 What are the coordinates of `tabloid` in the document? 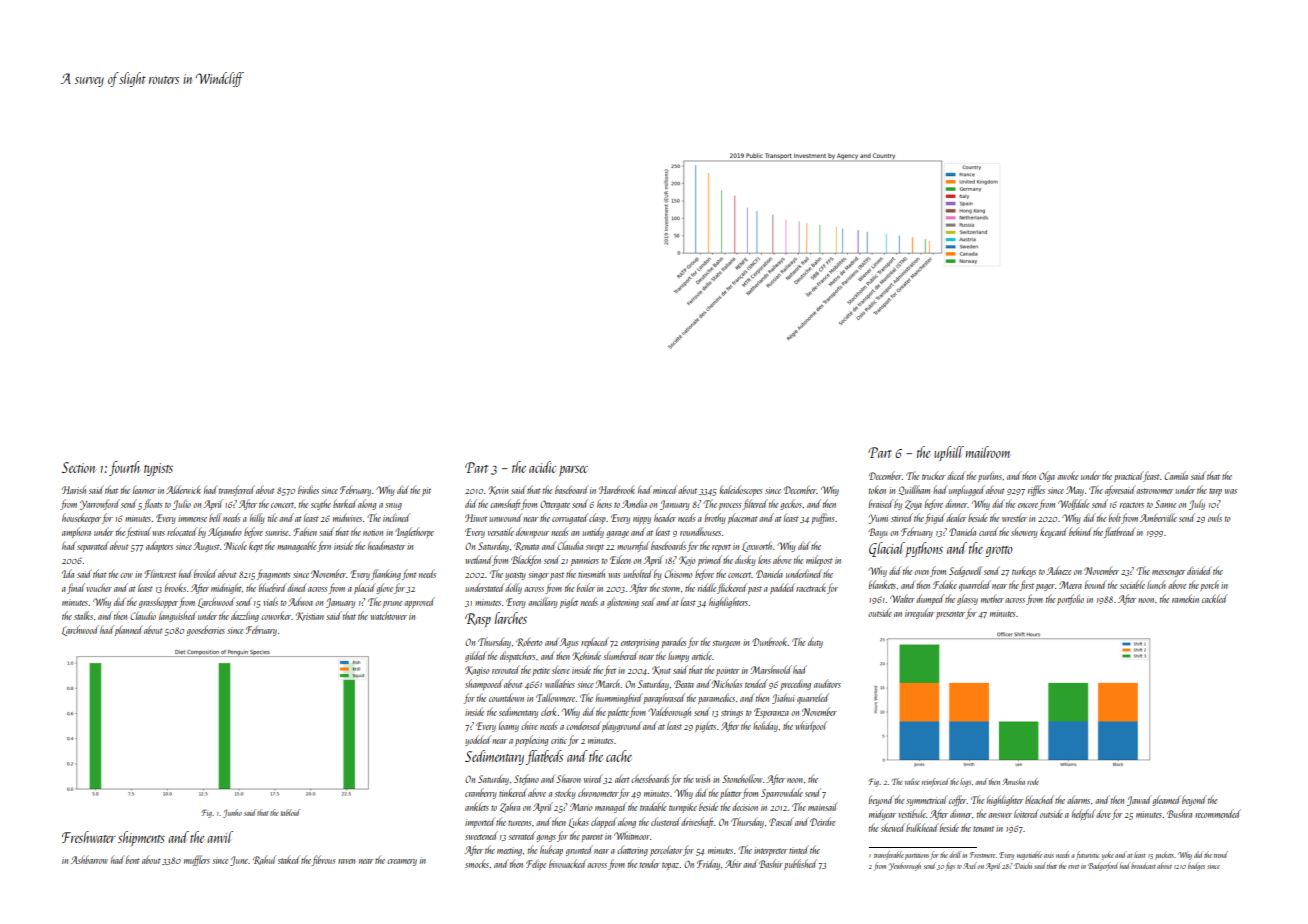 It's located at (290, 812).
